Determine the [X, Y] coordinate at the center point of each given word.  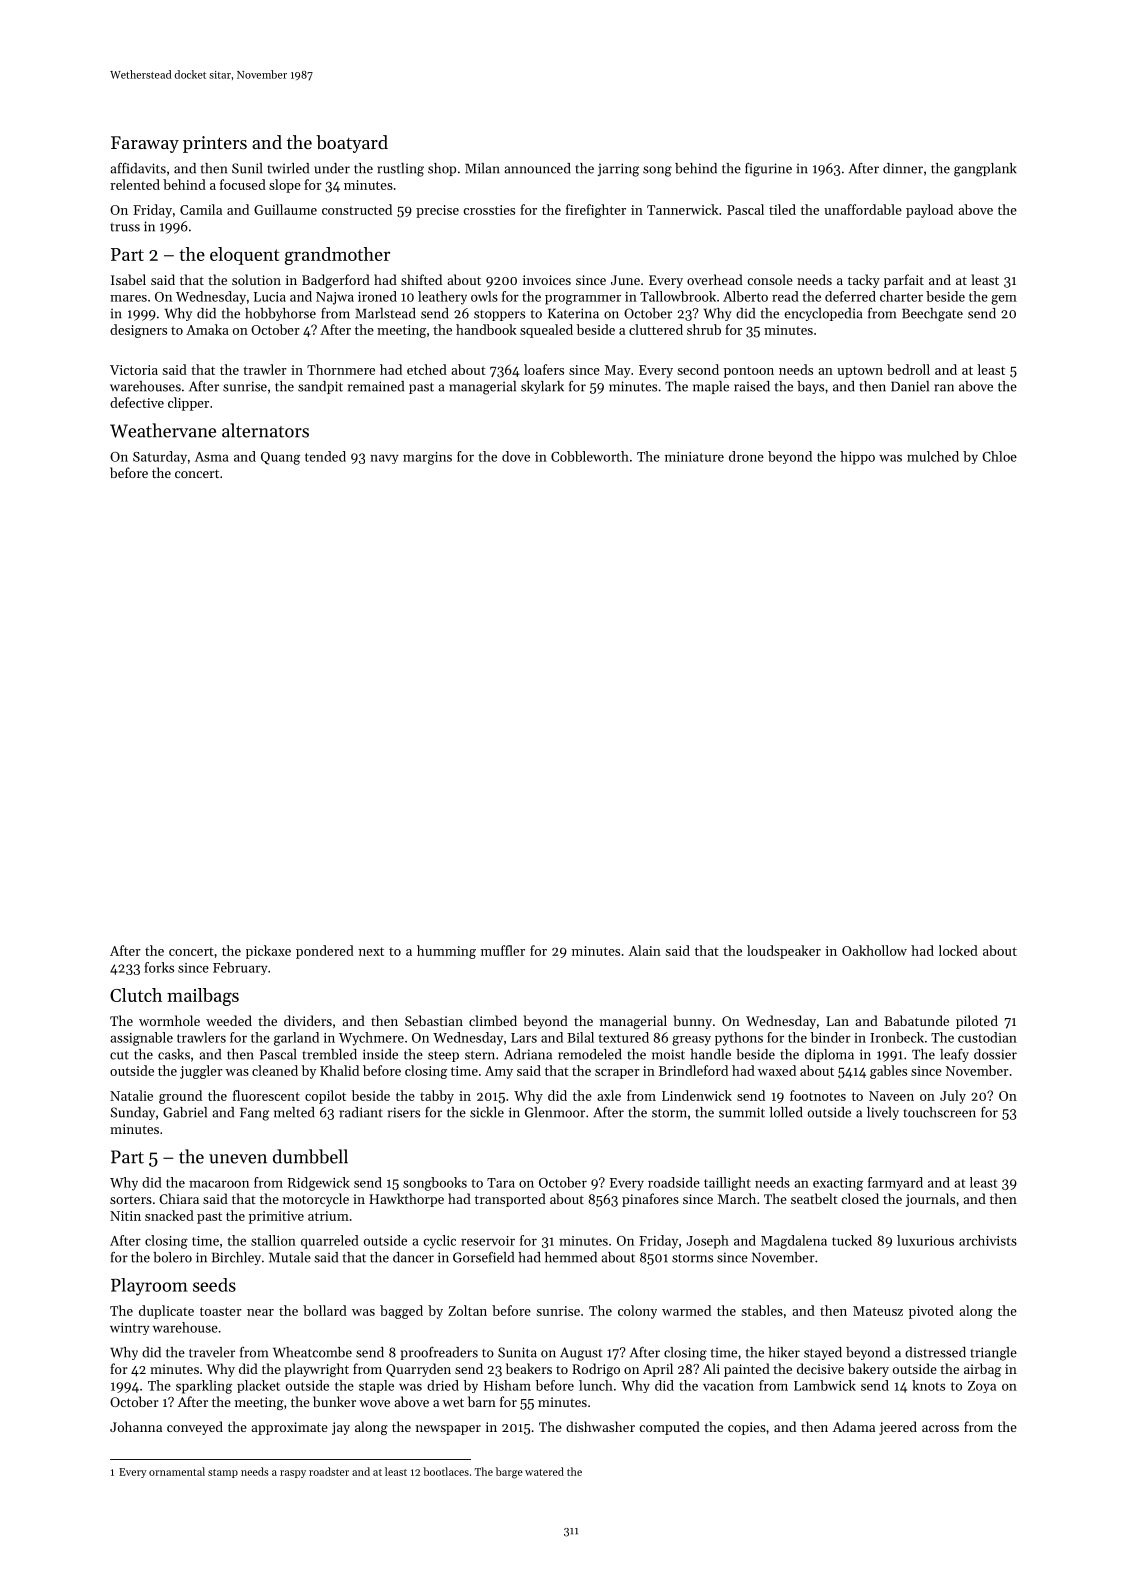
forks [159, 967]
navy [384, 459]
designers [138, 331]
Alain [645, 950]
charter [901, 296]
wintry [130, 1329]
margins [427, 458]
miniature [694, 457]
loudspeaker [784, 952]
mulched [933, 456]
